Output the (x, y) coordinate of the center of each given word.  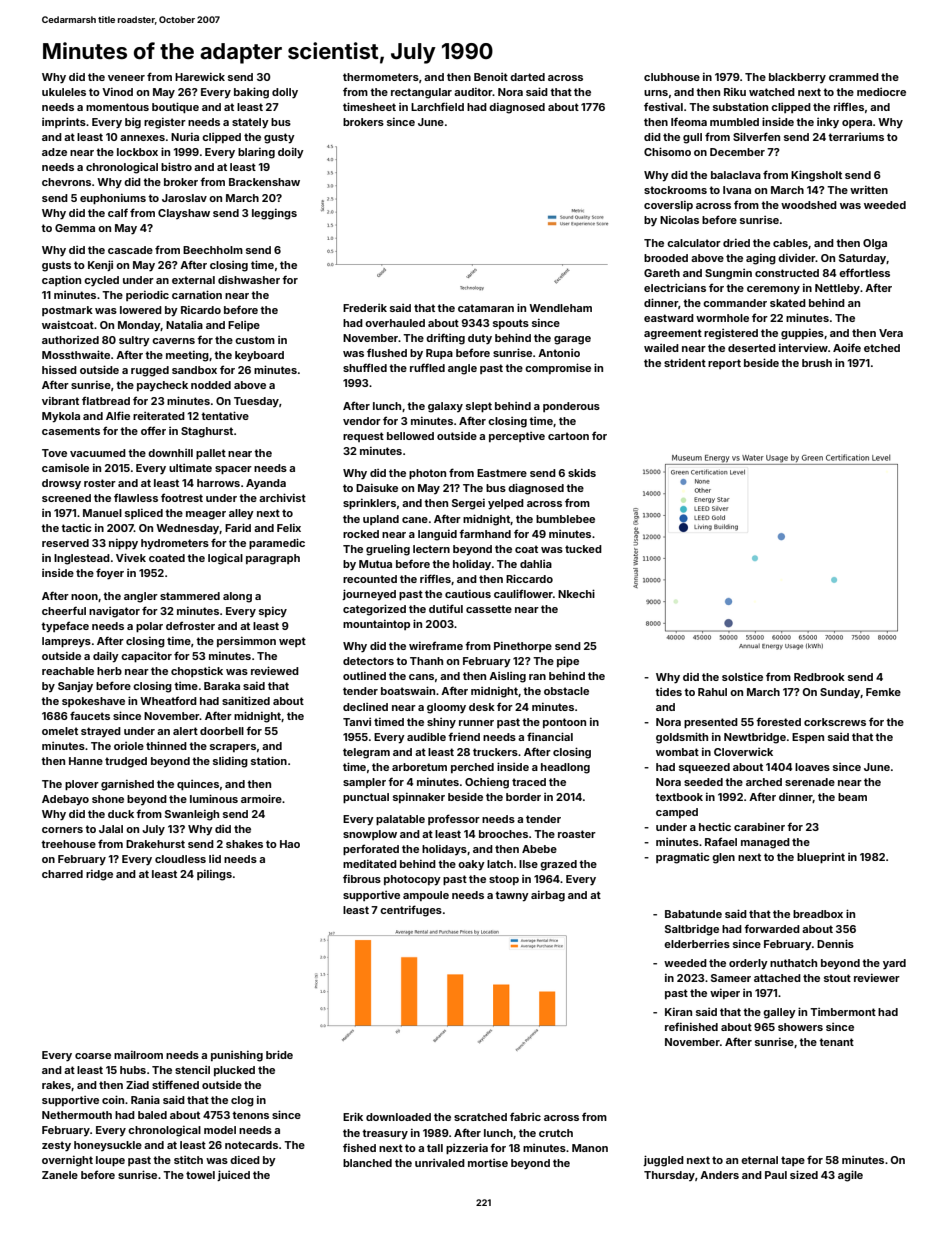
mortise (488, 1163)
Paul (776, 1175)
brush (817, 363)
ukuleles (64, 92)
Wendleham (560, 308)
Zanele (60, 1175)
